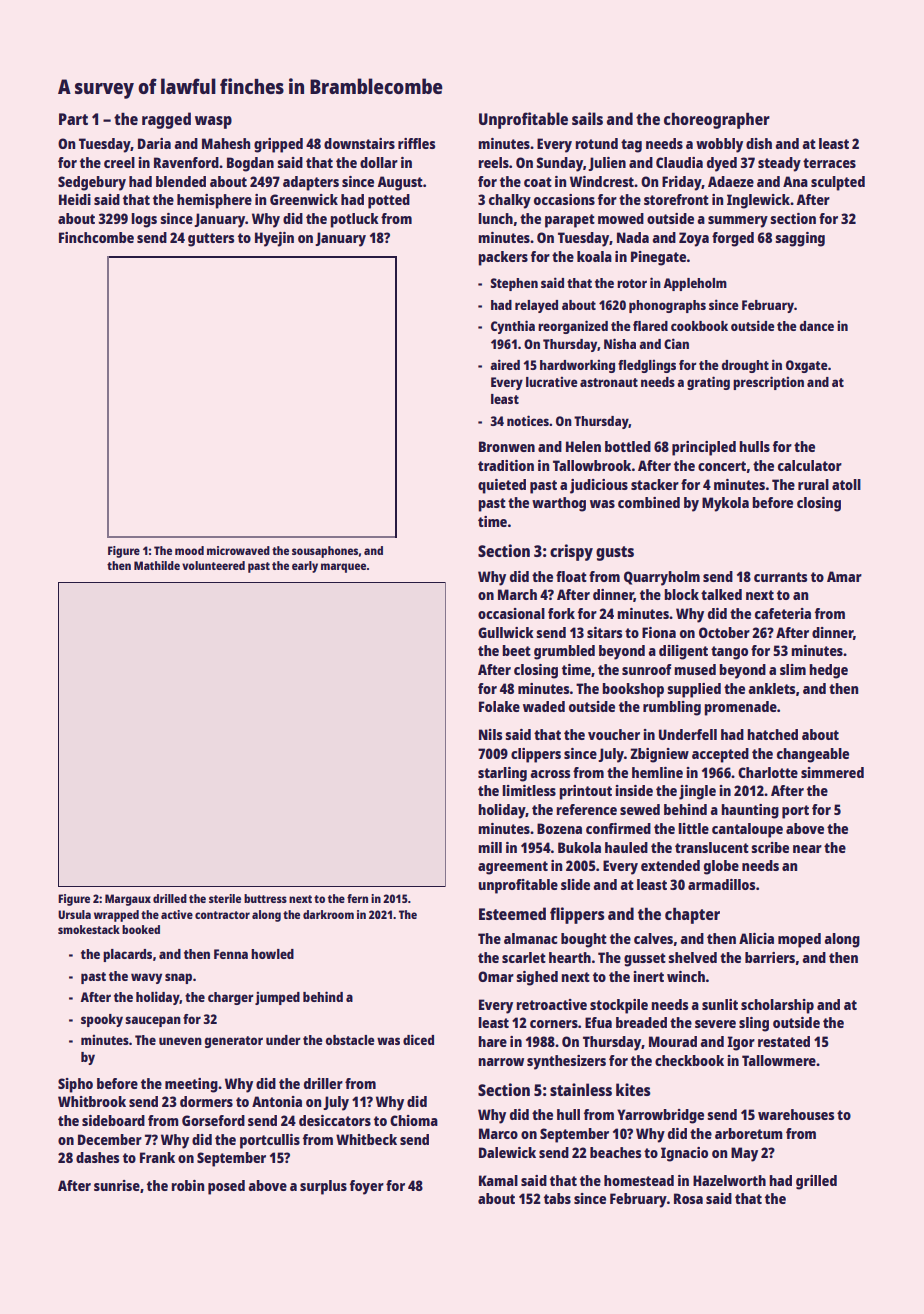  Describe the element at coordinates (513, 868) in the screenshot. I see `agreement` at that location.
